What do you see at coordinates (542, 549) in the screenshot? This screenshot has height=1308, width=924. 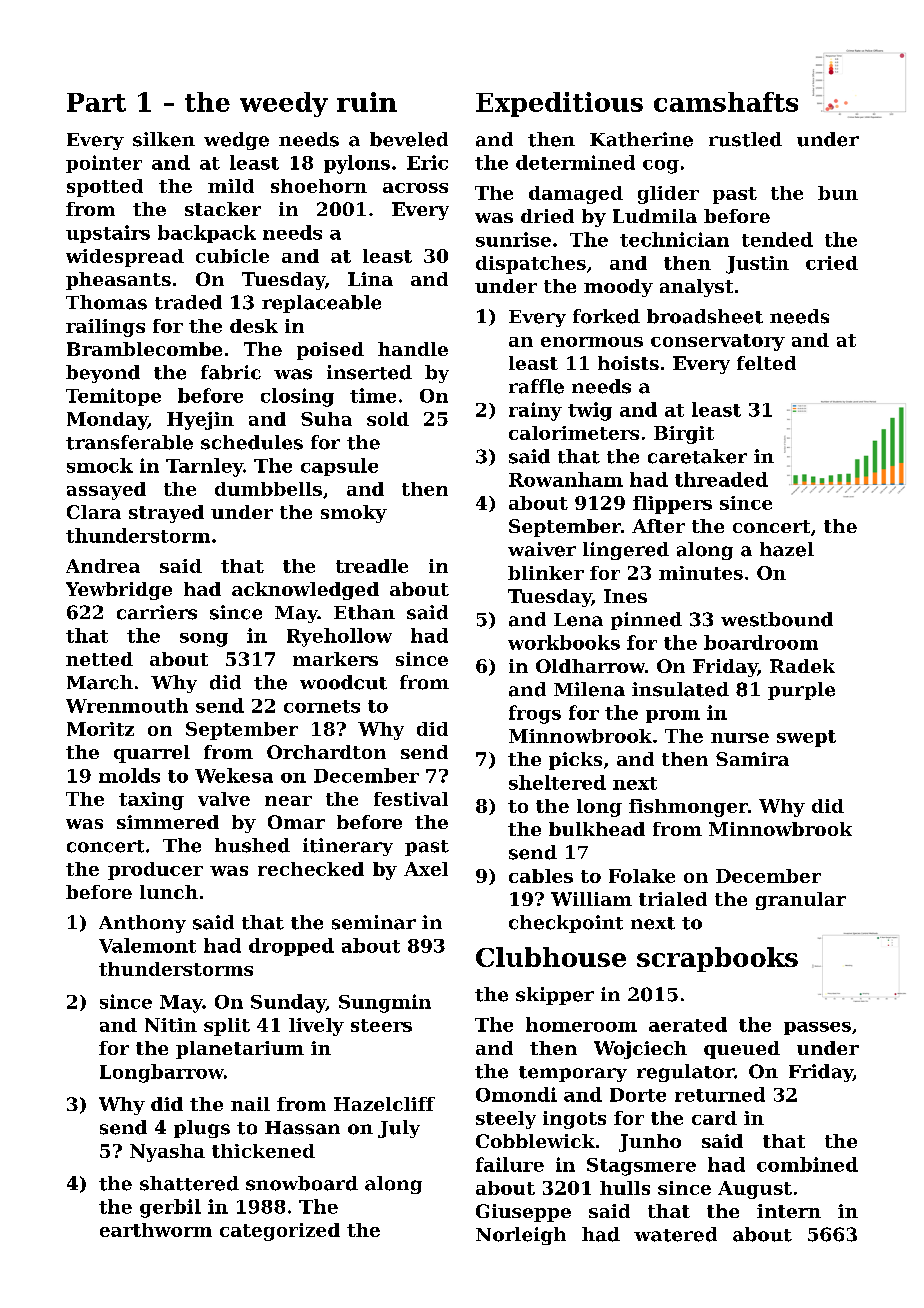 I see `waiver` at bounding box center [542, 549].
